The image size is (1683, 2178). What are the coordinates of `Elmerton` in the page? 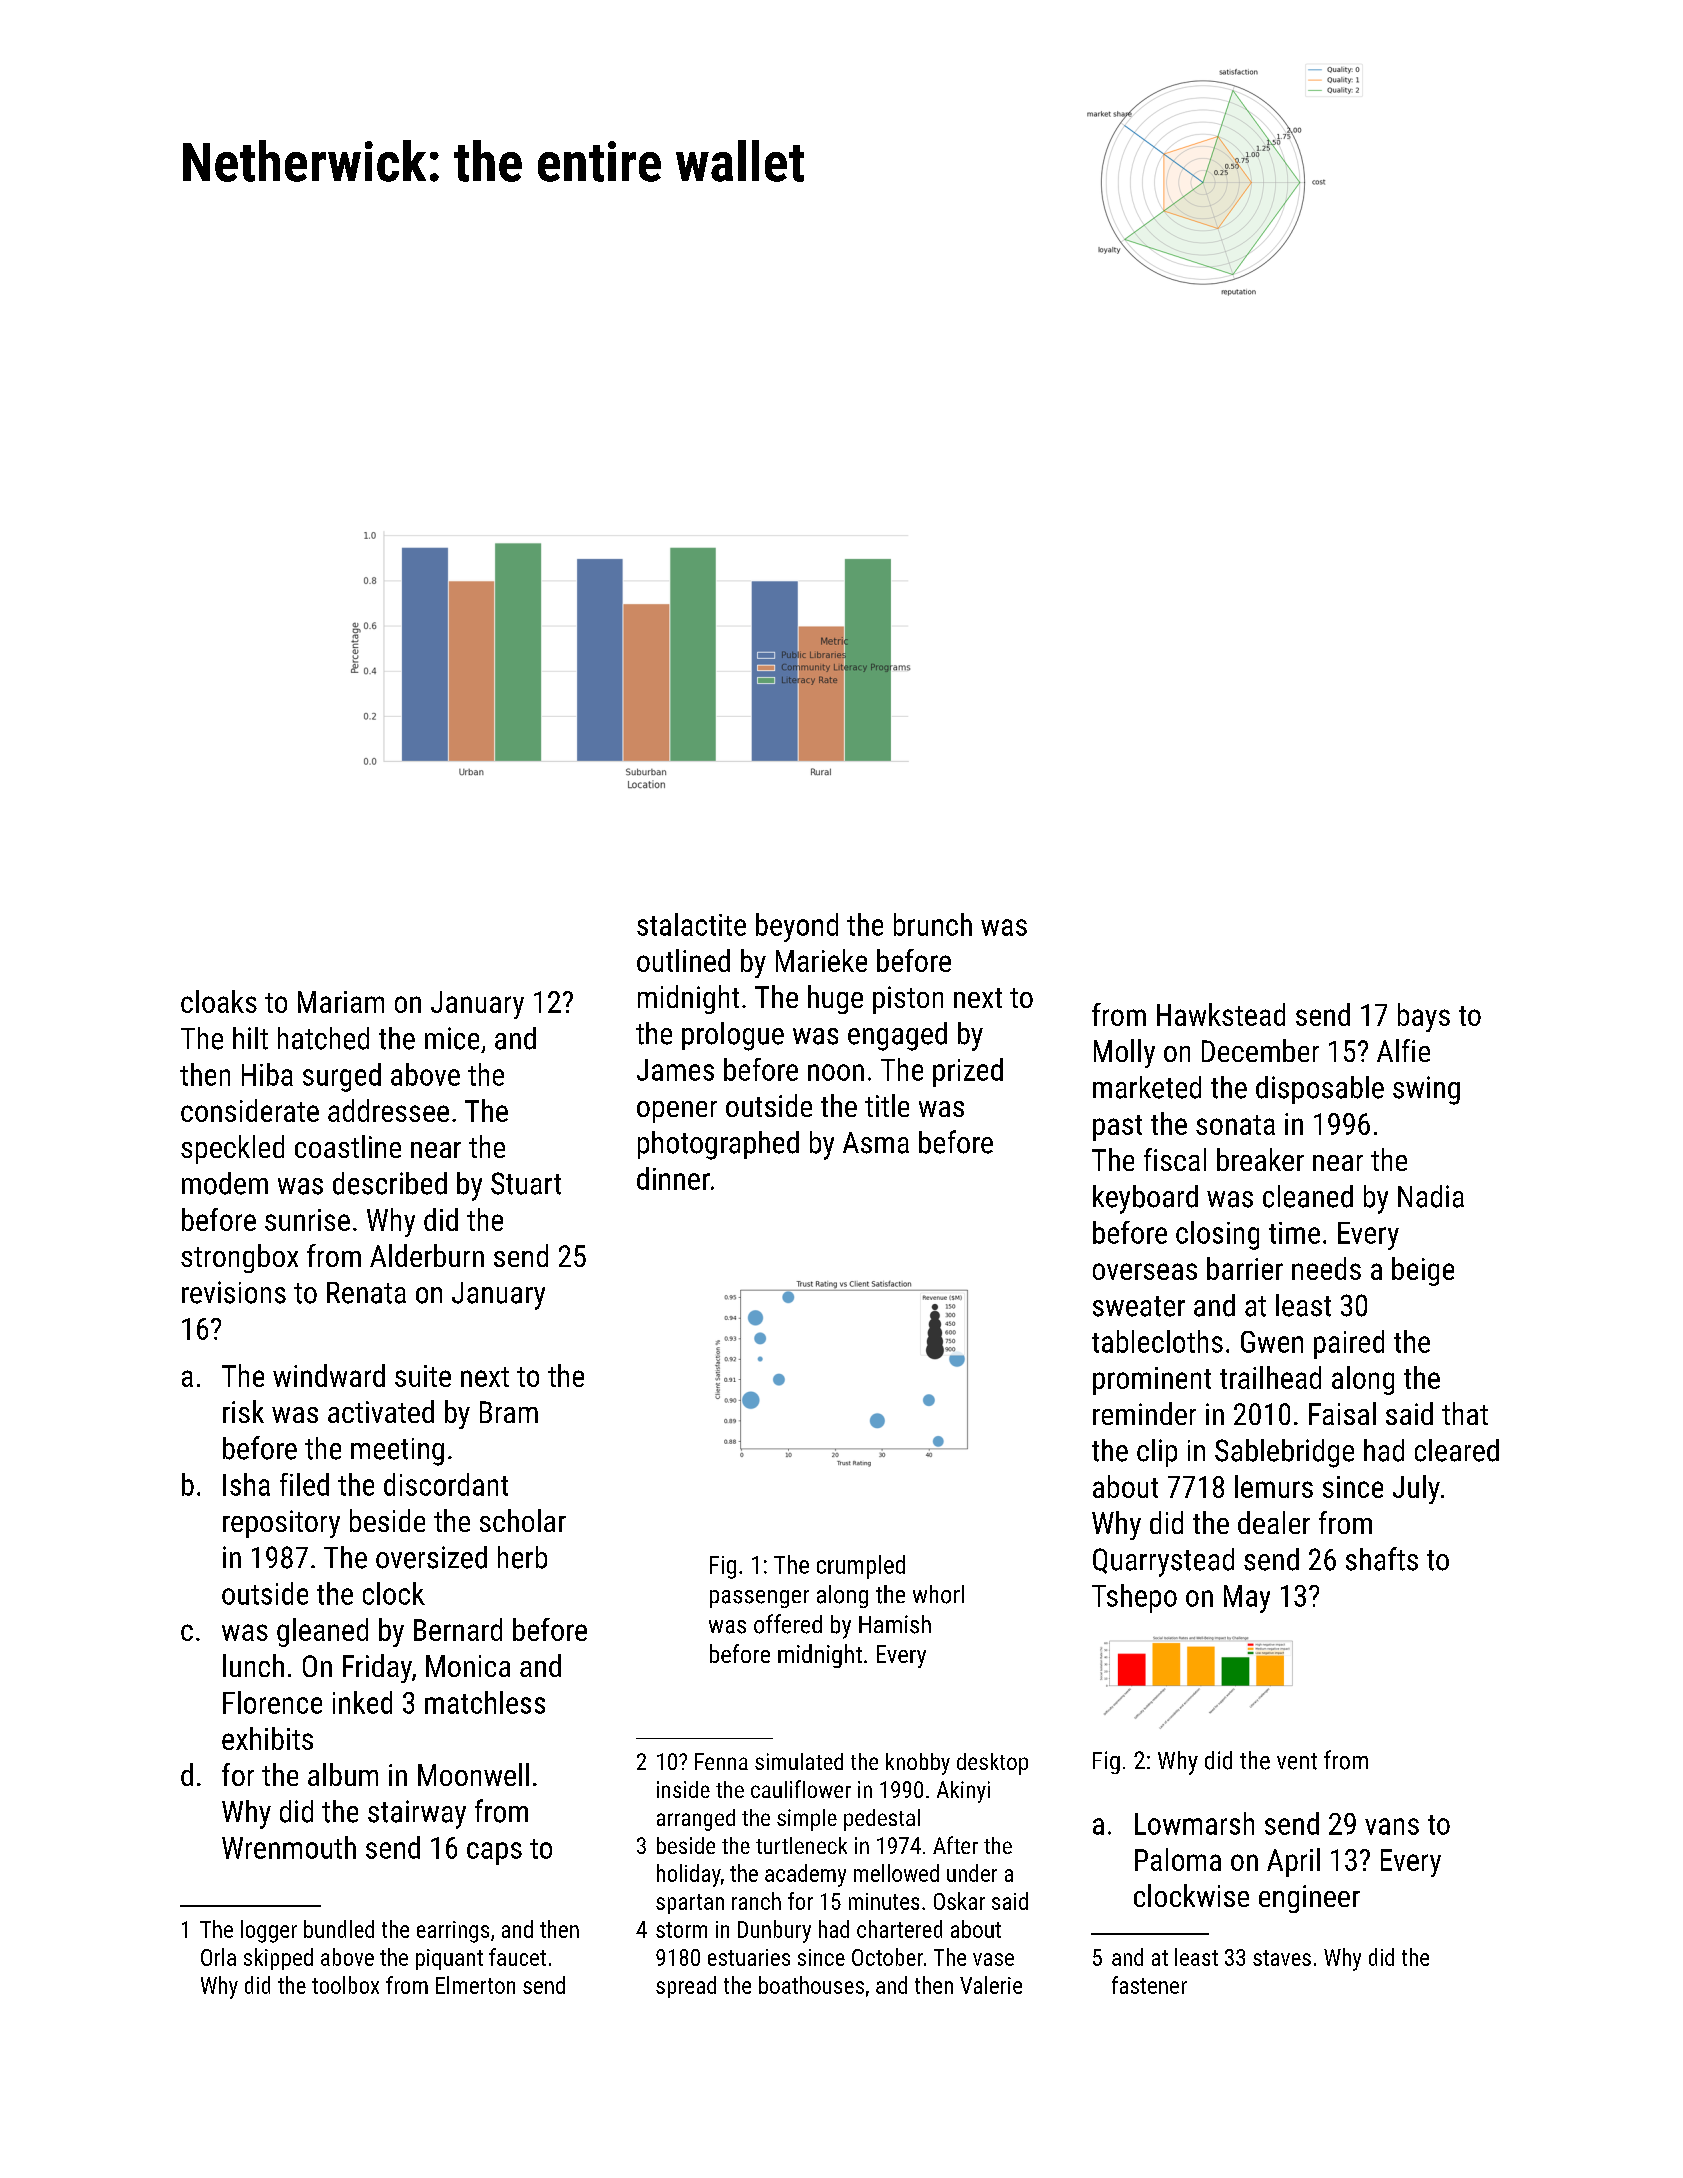 It's located at (475, 1985).
